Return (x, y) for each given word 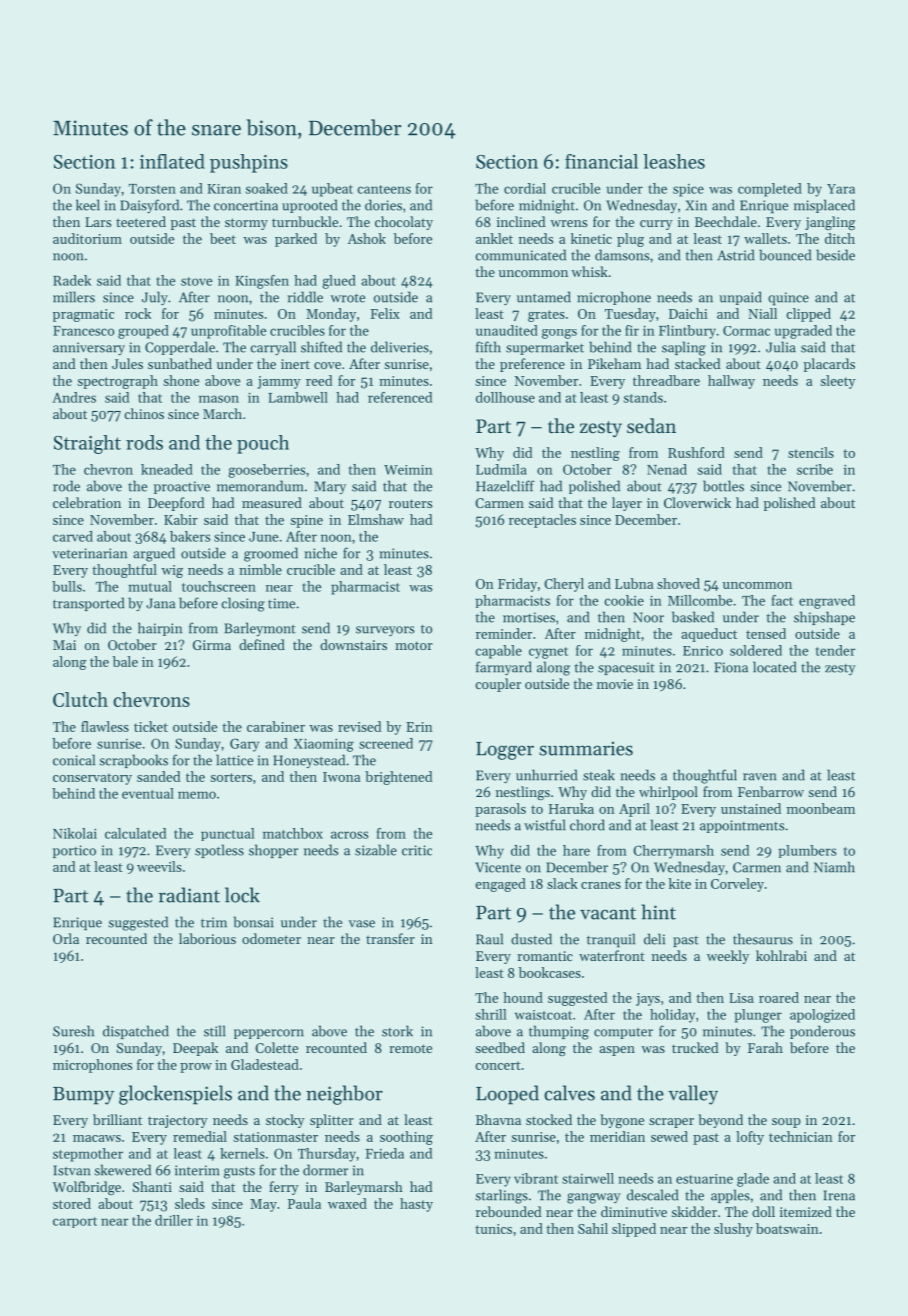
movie (615, 684)
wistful (545, 825)
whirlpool (668, 793)
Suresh (73, 1031)
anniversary (89, 348)
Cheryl (564, 585)
